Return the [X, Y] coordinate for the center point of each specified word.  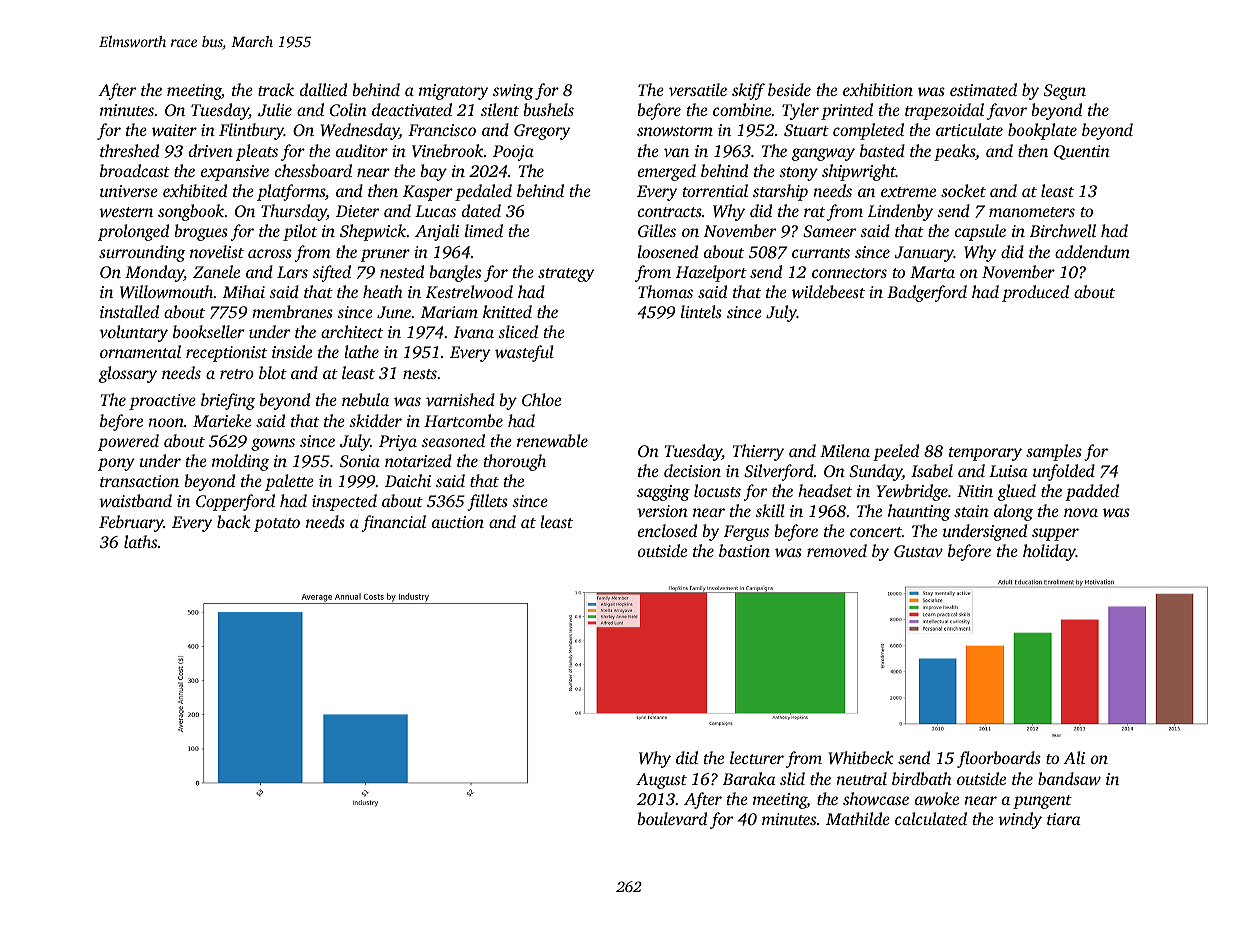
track [276, 89]
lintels [701, 311]
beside [789, 89]
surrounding [142, 253]
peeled [896, 452]
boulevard [672, 818]
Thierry [758, 452]
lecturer [757, 757]
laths [140, 541]
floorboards [999, 759]
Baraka [749, 778]
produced [1035, 293]
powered [128, 442]
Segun [1065, 92]
